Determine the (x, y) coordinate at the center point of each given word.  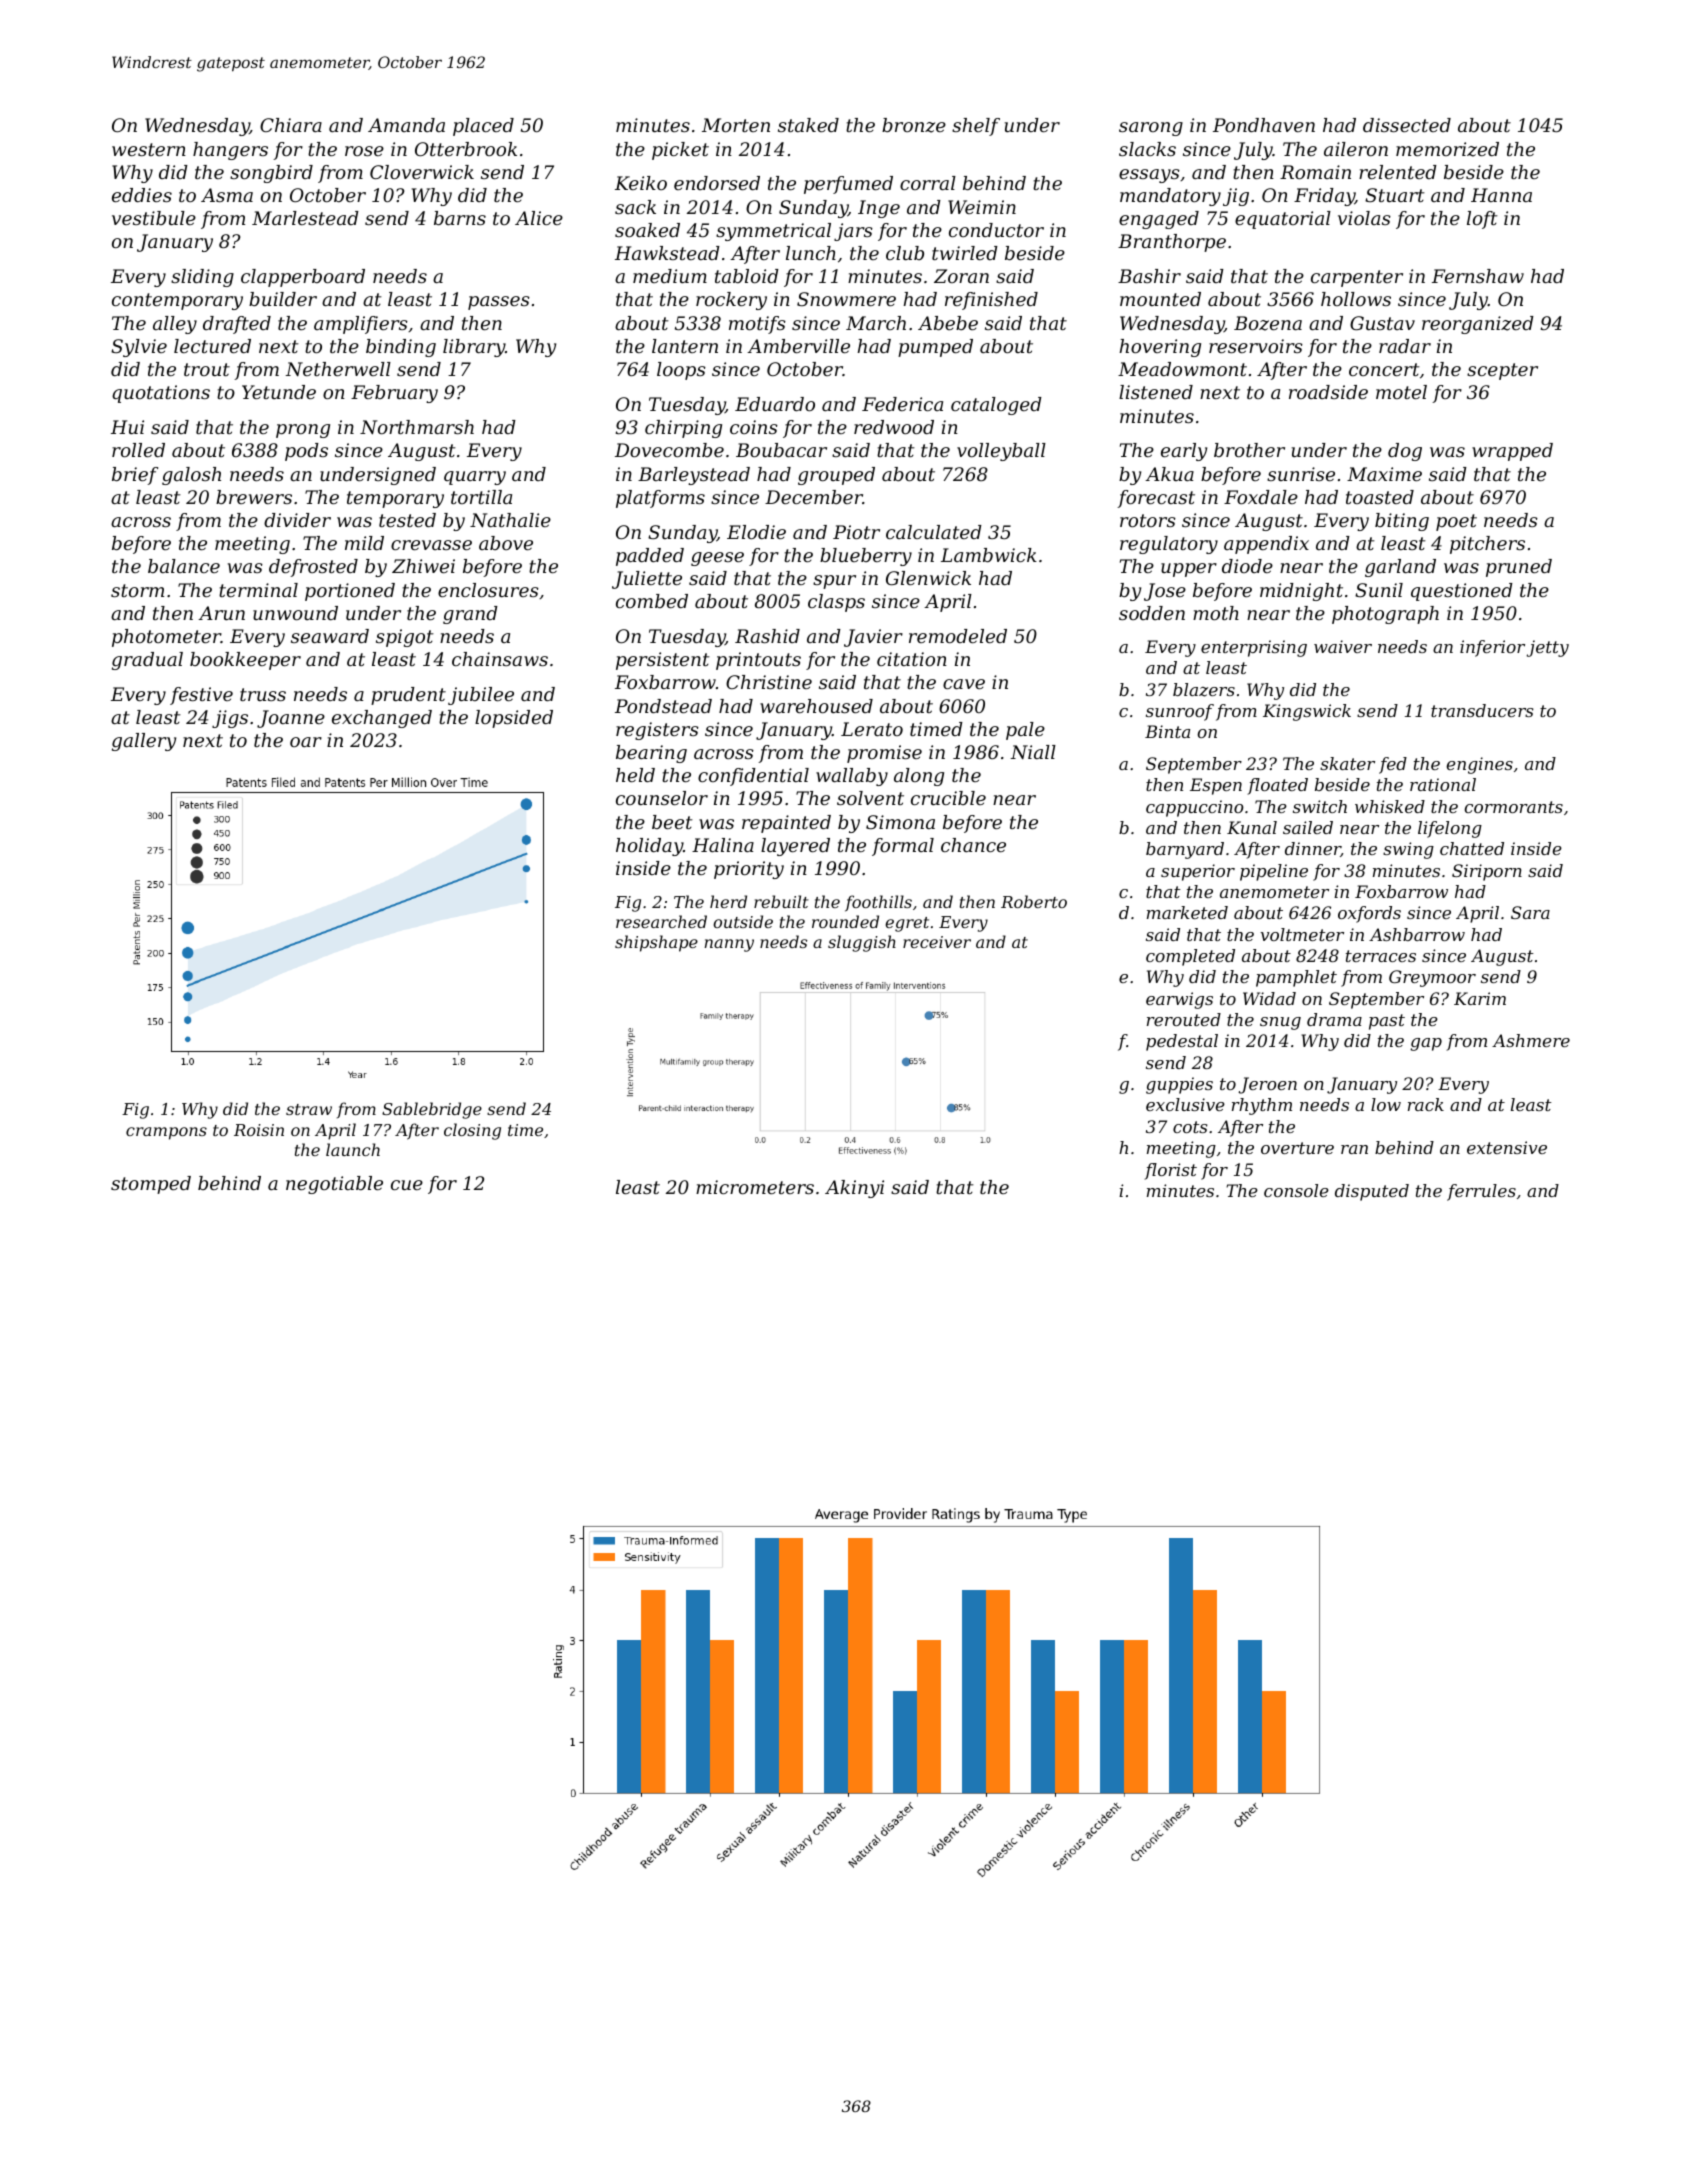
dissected (1407, 125)
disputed (1372, 1192)
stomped (151, 1185)
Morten (736, 125)
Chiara (291, 125)
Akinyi (854, 1189)
